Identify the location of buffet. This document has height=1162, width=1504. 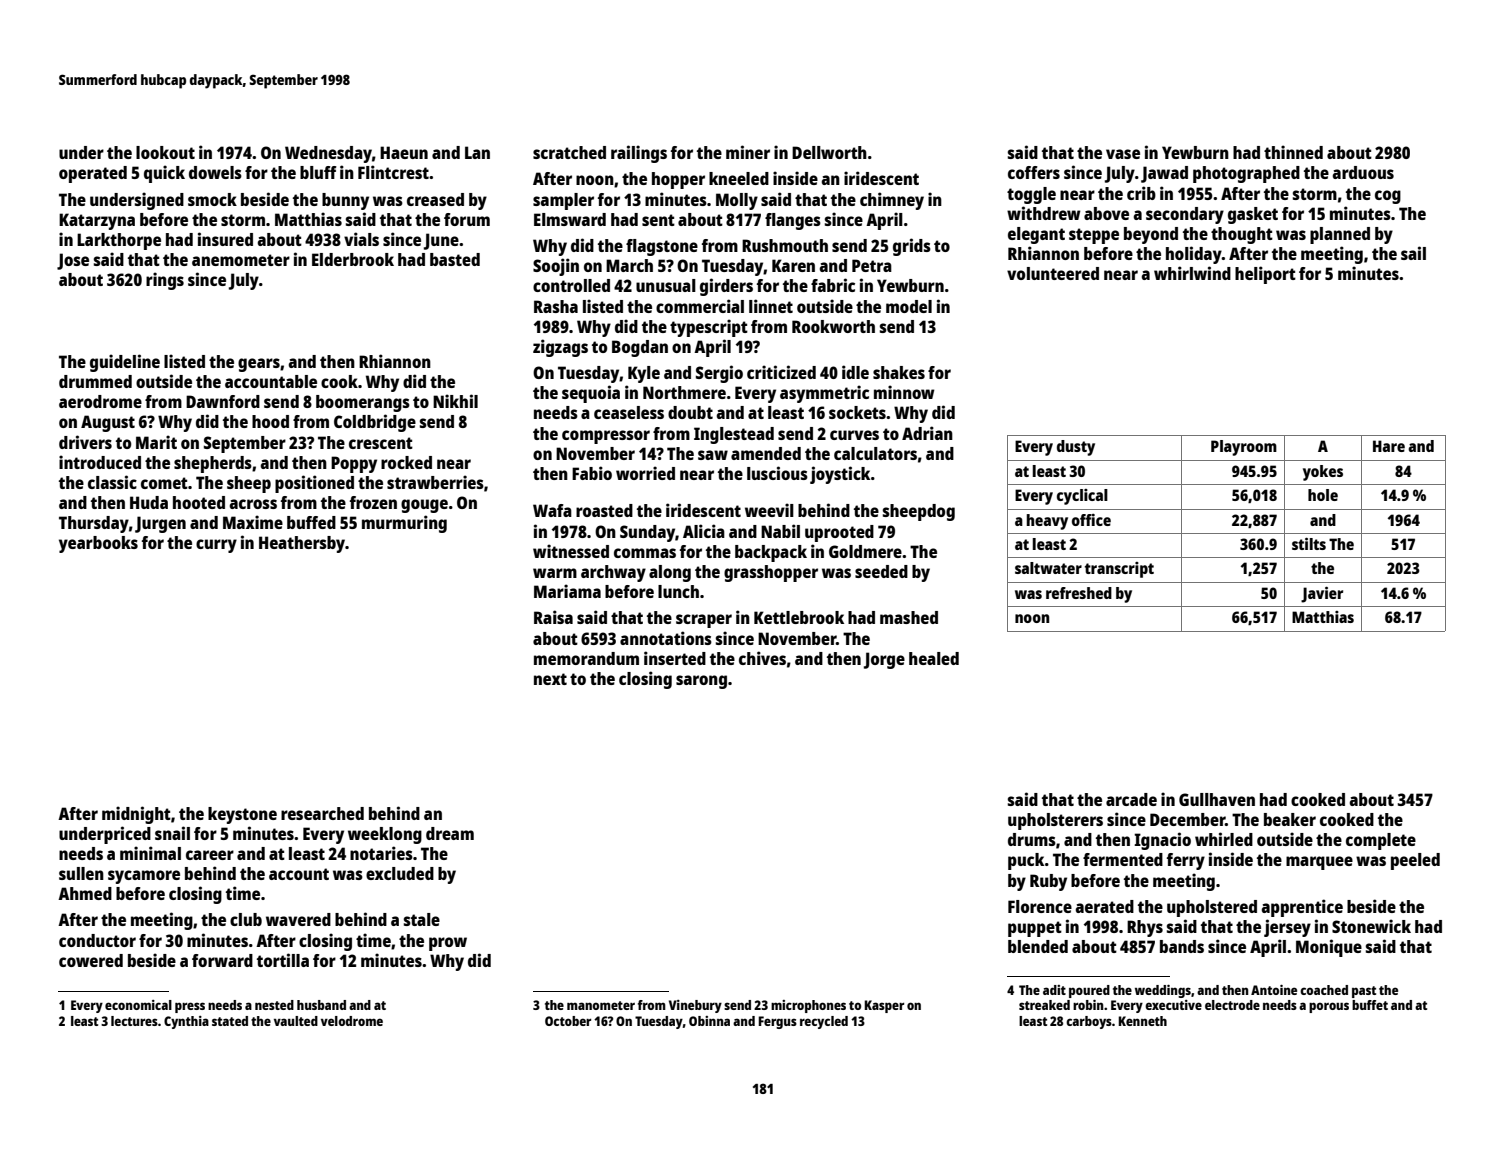
(1370, 1005).
